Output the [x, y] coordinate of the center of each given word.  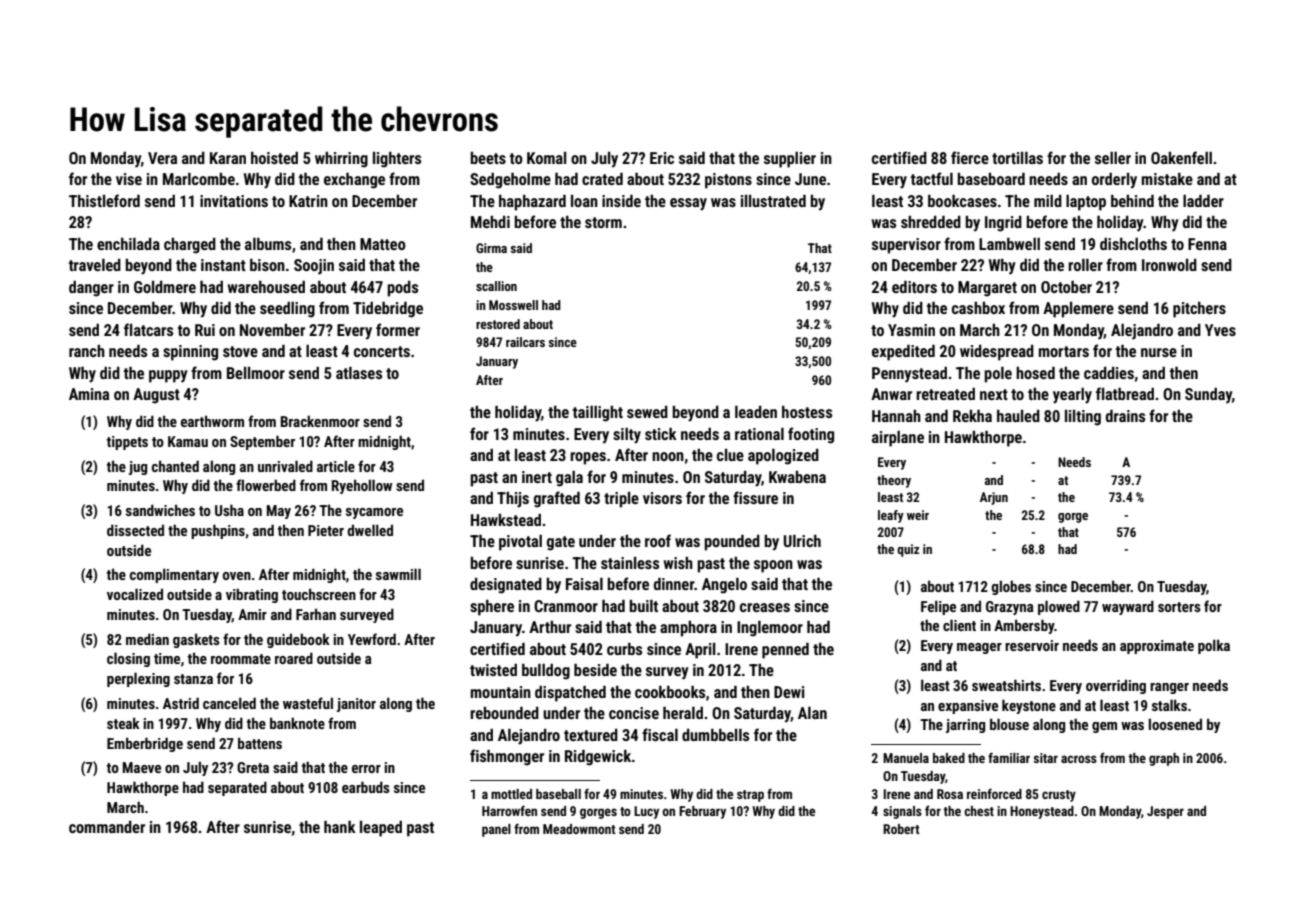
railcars [525, 342]
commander [107, 827]
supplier [790, 160]
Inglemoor [770, 629]
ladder [1203, 201]
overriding [1116, 686]
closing [128, 659]
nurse [1159, 352]
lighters [397, 160]
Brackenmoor [320, 421]
